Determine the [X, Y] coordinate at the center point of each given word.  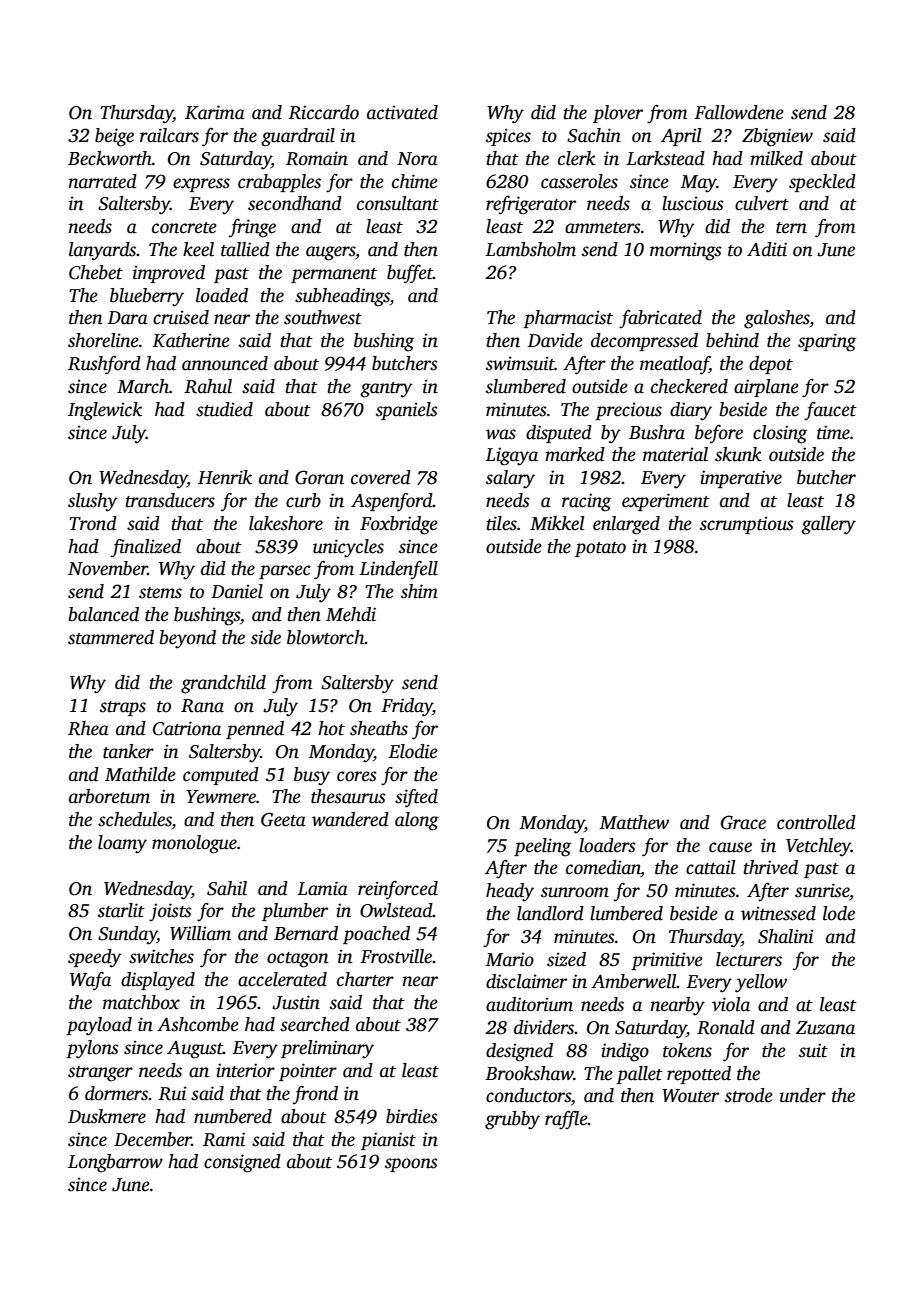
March [143, 386]
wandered [350, 819]
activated [402, 112]
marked [575, 454]
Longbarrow [115, 1163]
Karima [215, 112]
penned [255, 730]
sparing [827, 342]
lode [839, 913]
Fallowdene [739, 112]
